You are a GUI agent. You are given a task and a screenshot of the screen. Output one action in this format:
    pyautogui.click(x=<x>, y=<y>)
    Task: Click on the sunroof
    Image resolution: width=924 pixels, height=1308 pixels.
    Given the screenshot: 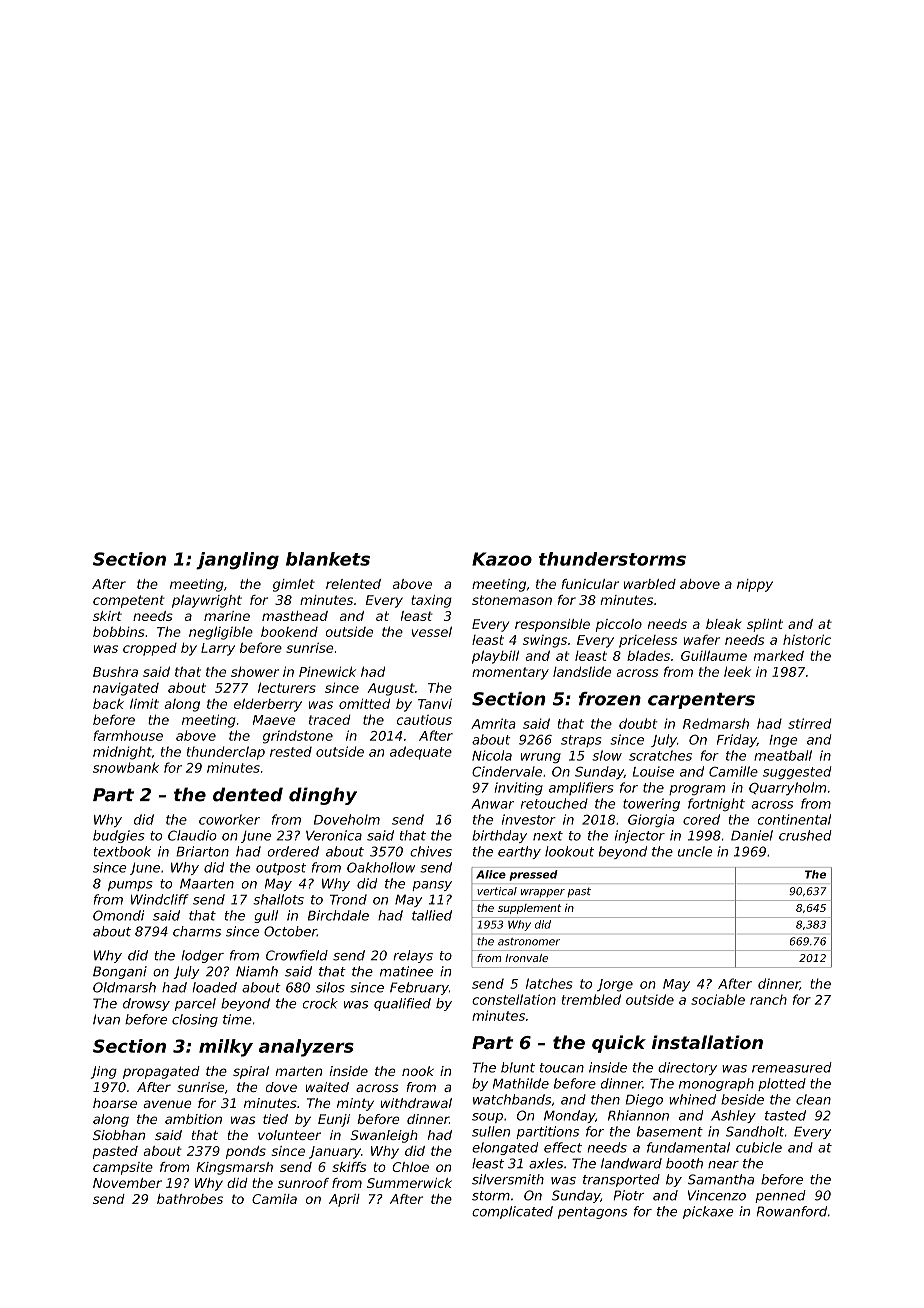 What is the action you would take?
    pyautogui.click(x=303, y=1183)
